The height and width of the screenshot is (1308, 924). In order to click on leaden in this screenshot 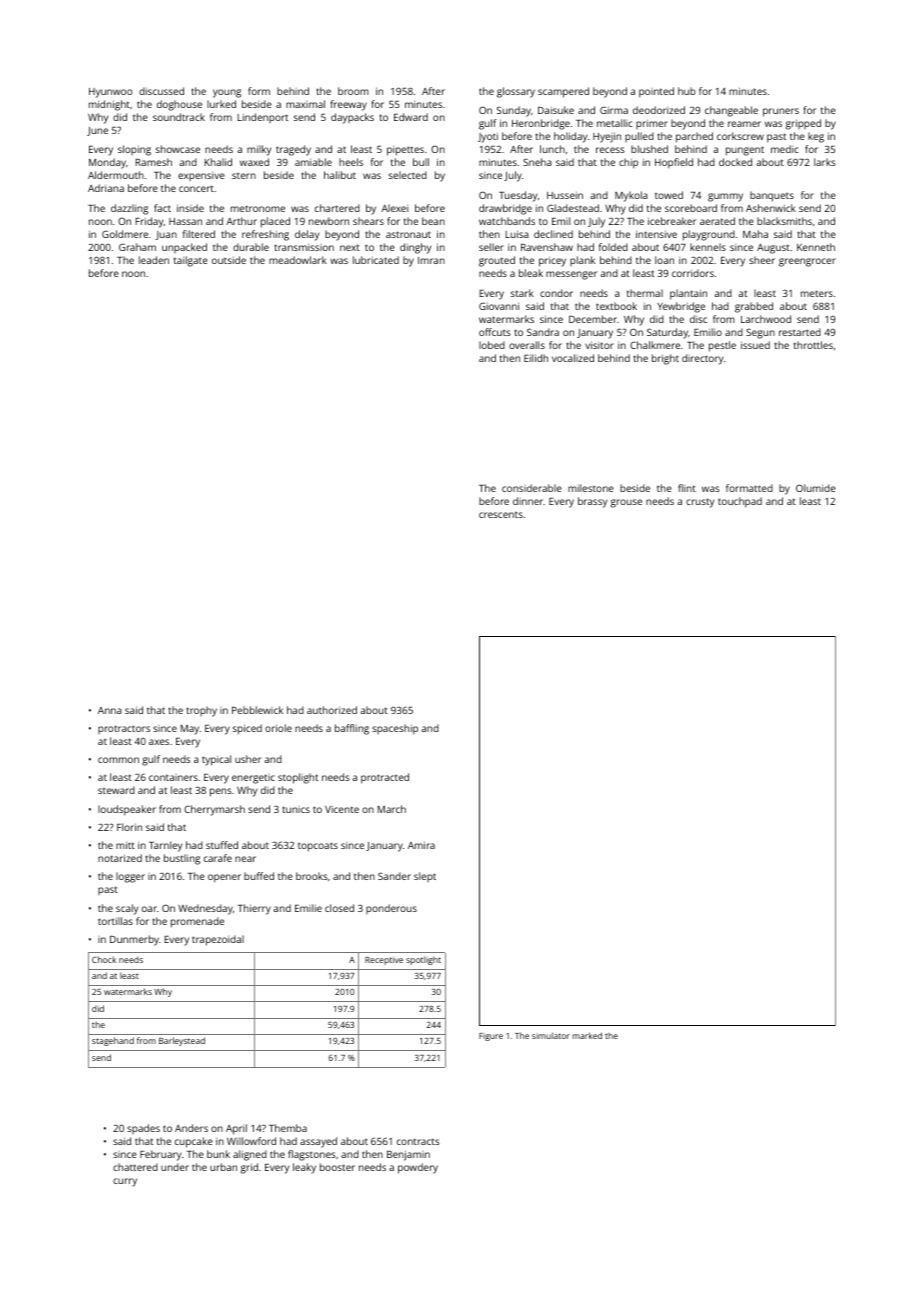, I will do `click(154, 260)`.
